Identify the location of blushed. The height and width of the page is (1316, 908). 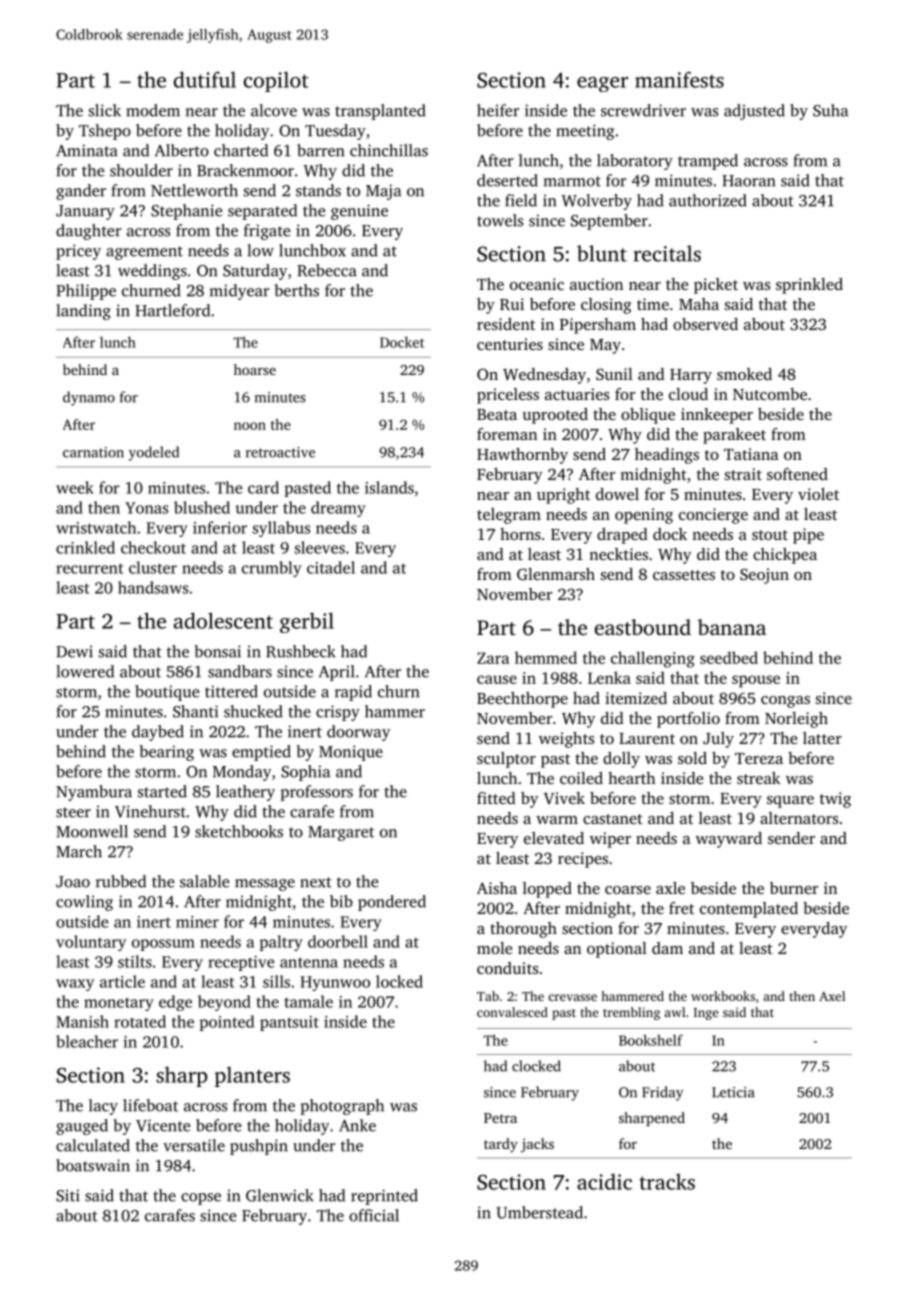
(202, 507).
